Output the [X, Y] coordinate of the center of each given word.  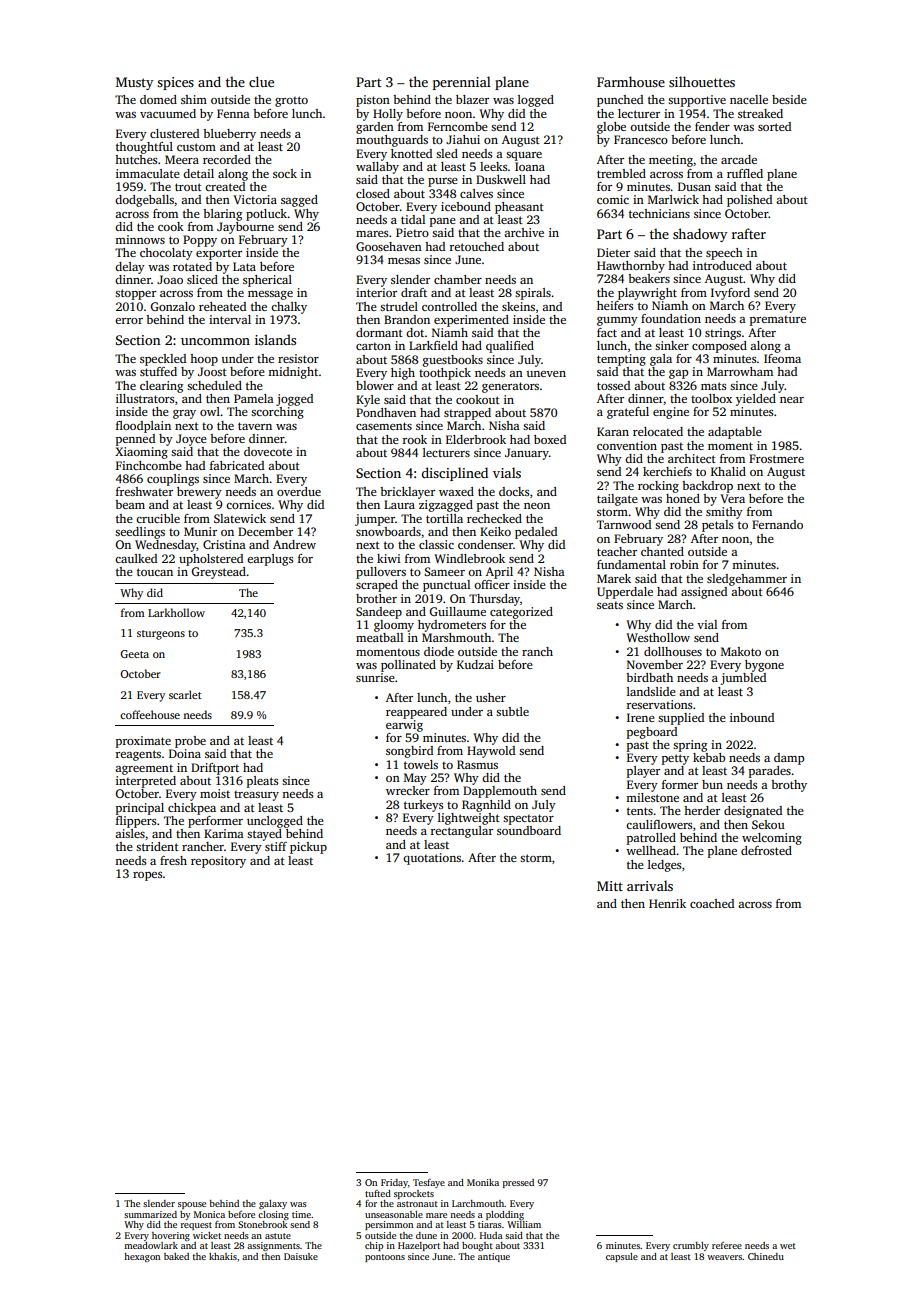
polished [749, 201]
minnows [140, 239]
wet [788, 1246]
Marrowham [740, 371]
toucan [155, 572]
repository [218, 862]
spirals [533, 294]
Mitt [610, 886]
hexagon [142, 1257]
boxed [550, 439]
